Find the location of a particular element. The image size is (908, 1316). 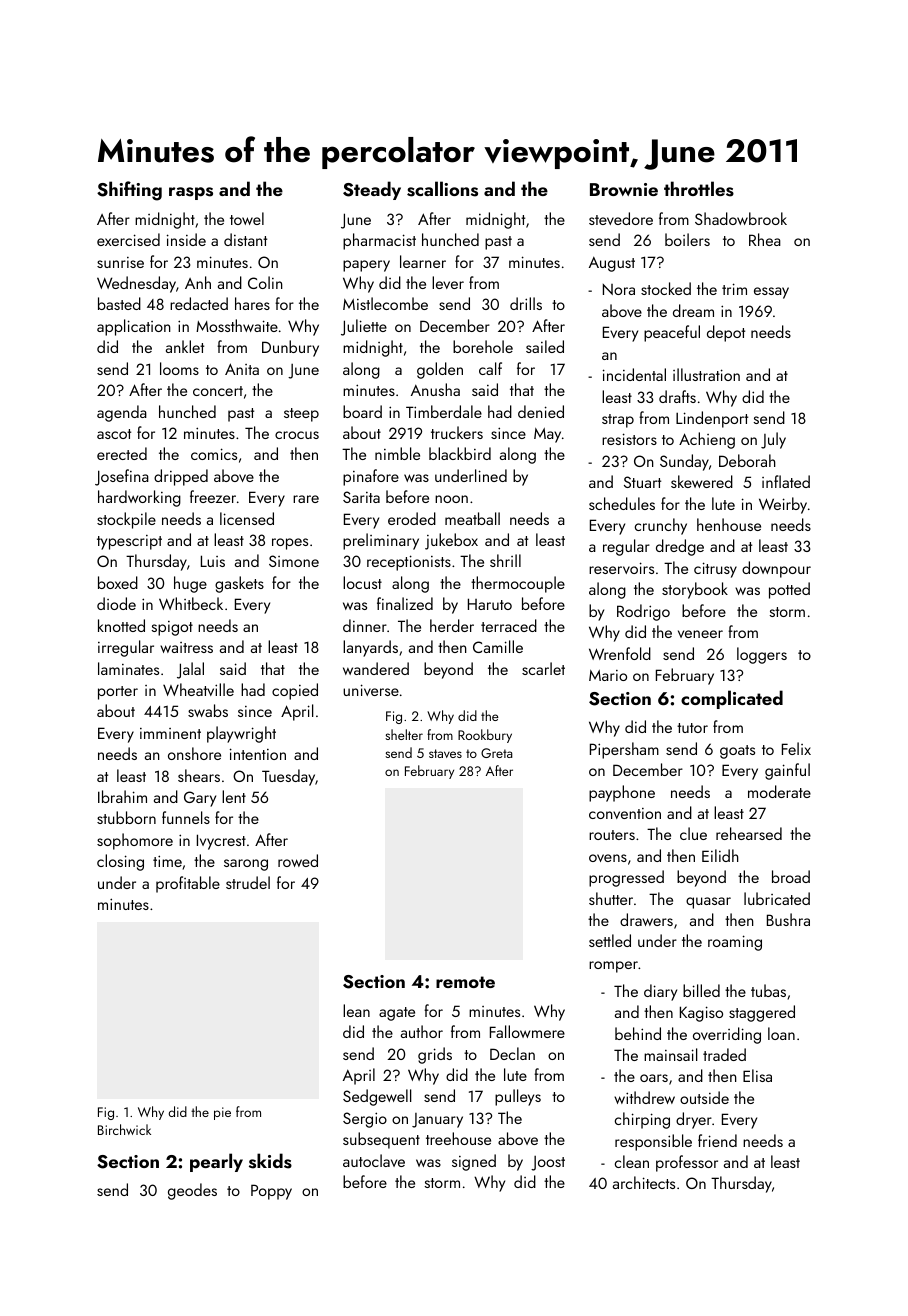

Rodrigo is located at coordinates (643, 612).
